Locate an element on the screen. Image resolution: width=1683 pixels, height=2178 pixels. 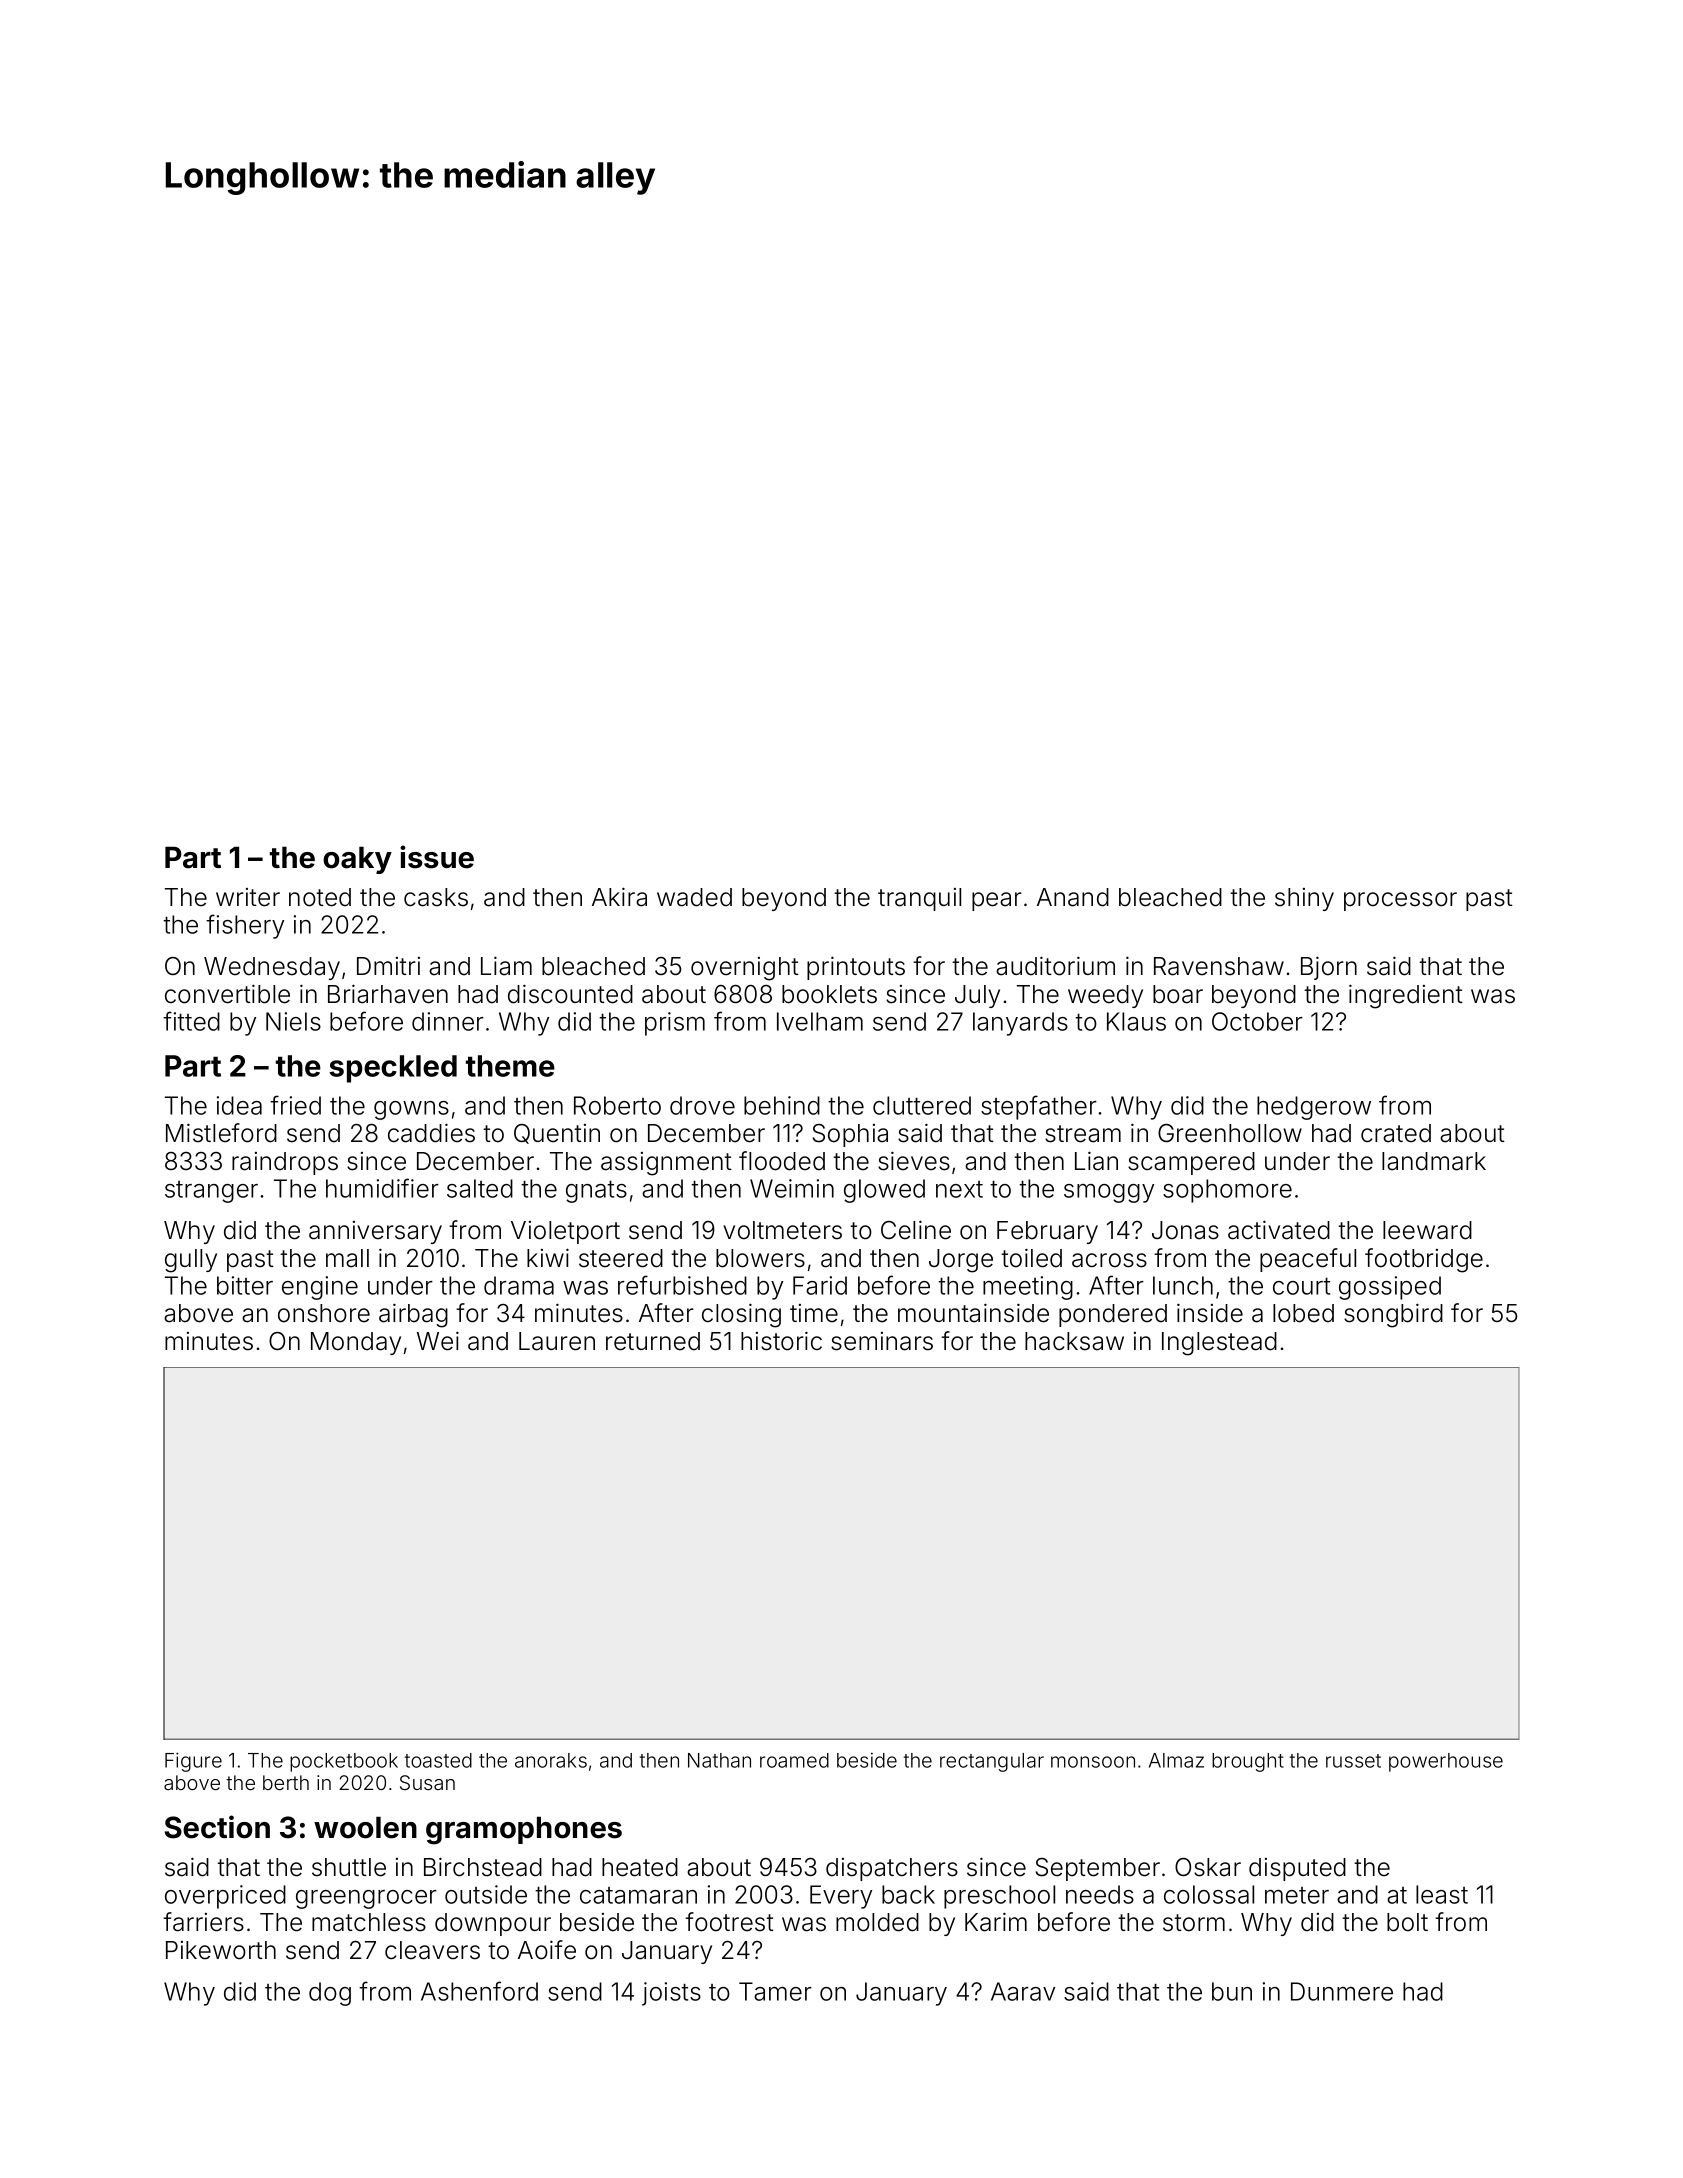
dog is located at coordinates (330, 1994).
